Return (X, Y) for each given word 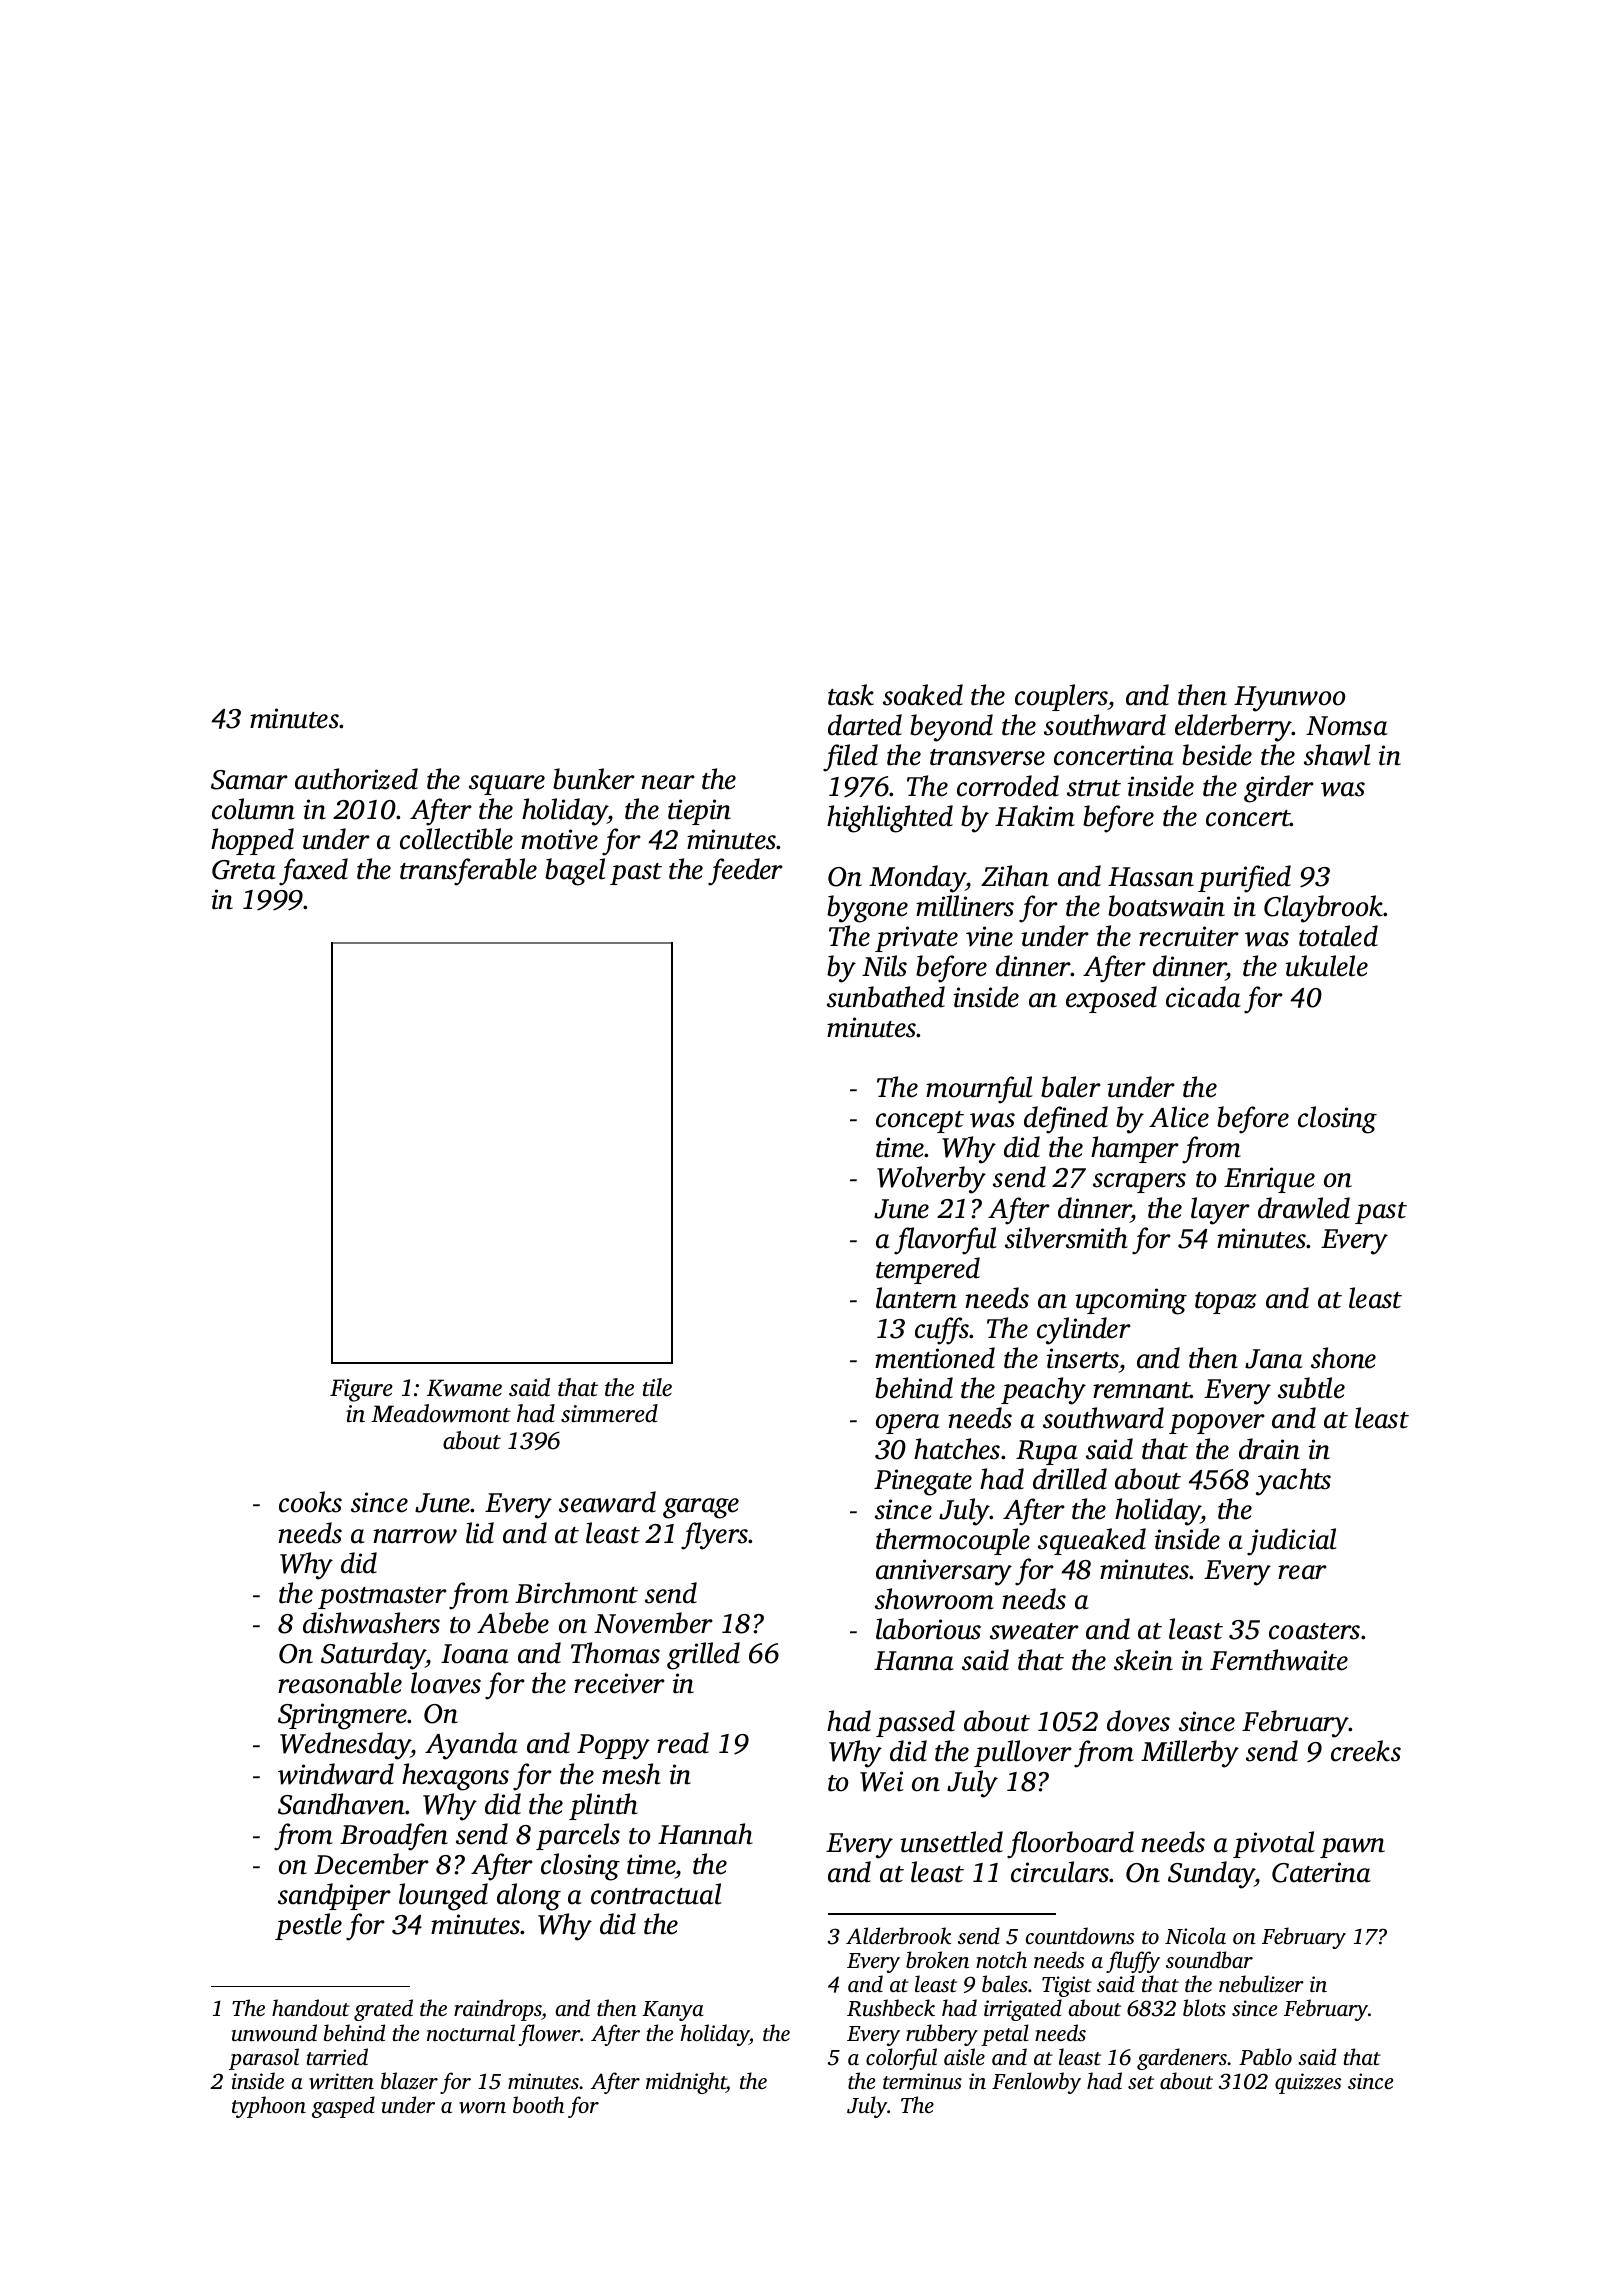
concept (920, 1122)
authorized (356, 779)
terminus (922, 2081)
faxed (313, 872)
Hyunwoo (1289, 699)
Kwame (464, 1388)
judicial (1292, 1542)
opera (908, 1424)
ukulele (1327, 966)
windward (336, 1774)
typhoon (269, 2107)
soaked (923, 695)
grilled (703, 1656)
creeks (1366, 1751)
